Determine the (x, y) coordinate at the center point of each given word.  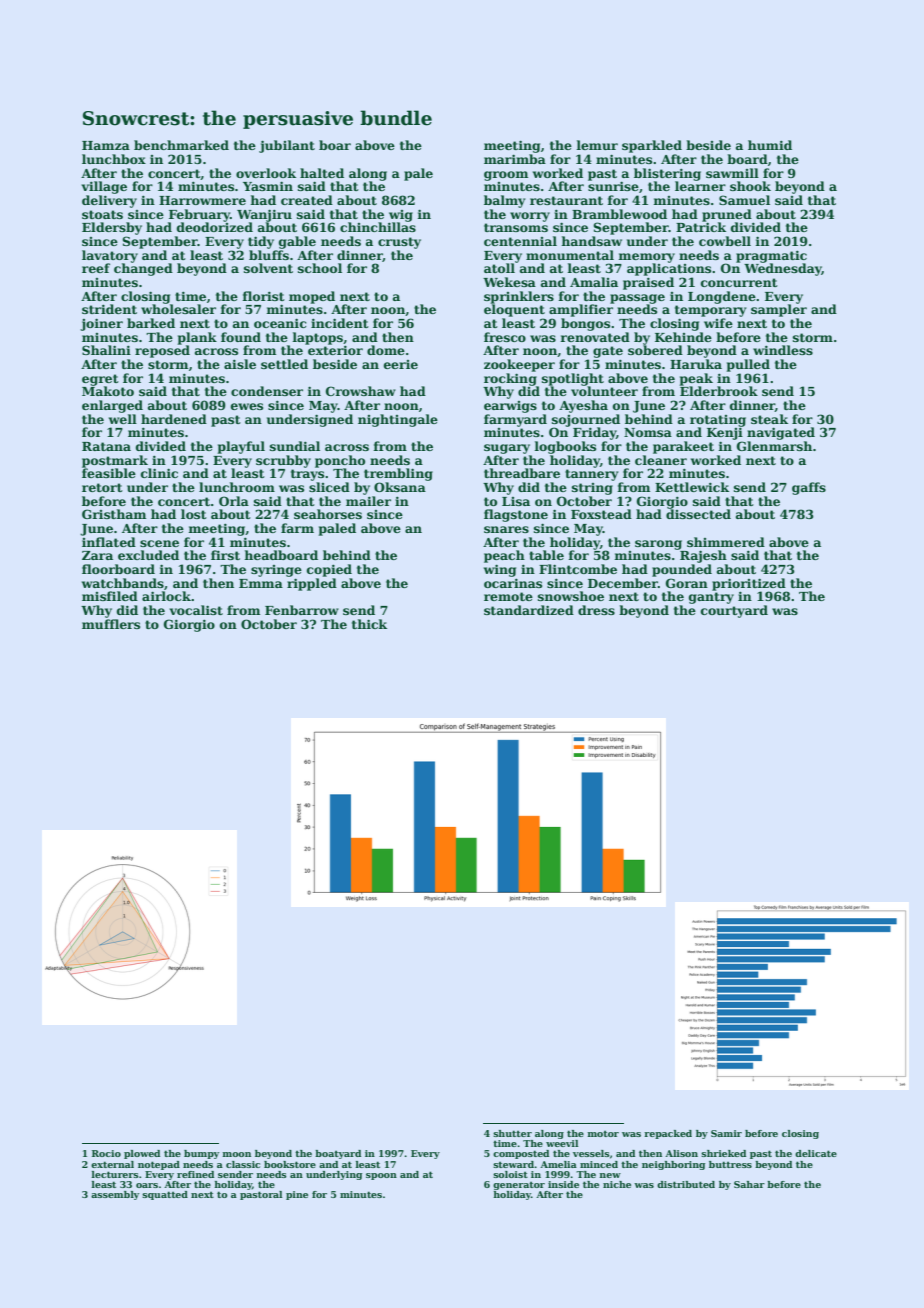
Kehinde (683, 337)
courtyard (734, 611)
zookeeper (519, 365)
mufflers (111, 624)
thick (369, 624)
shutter (512, 1133)
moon (236, 1154)
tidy (261, 242)
